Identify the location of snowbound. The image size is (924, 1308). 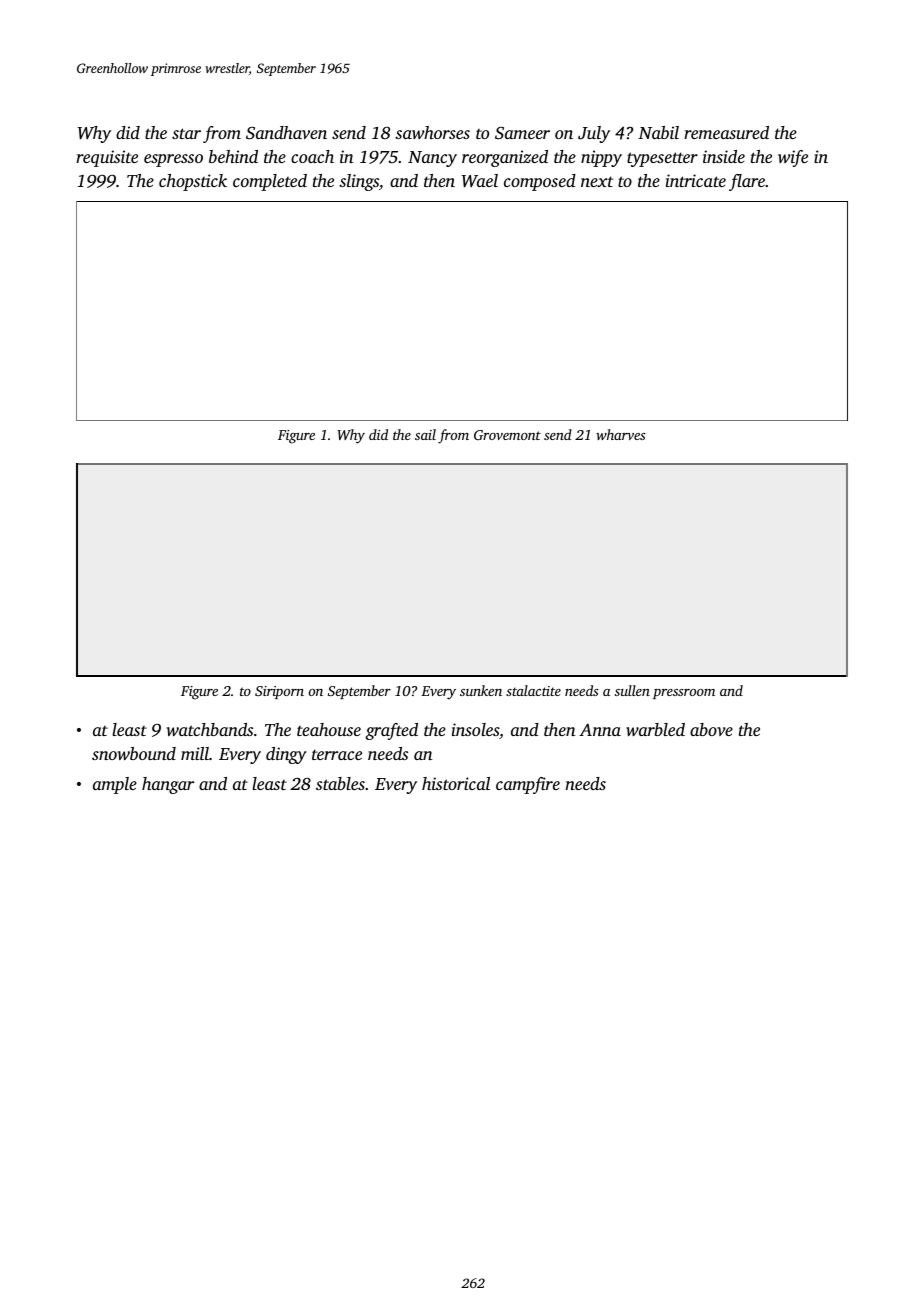
(134, 753).
